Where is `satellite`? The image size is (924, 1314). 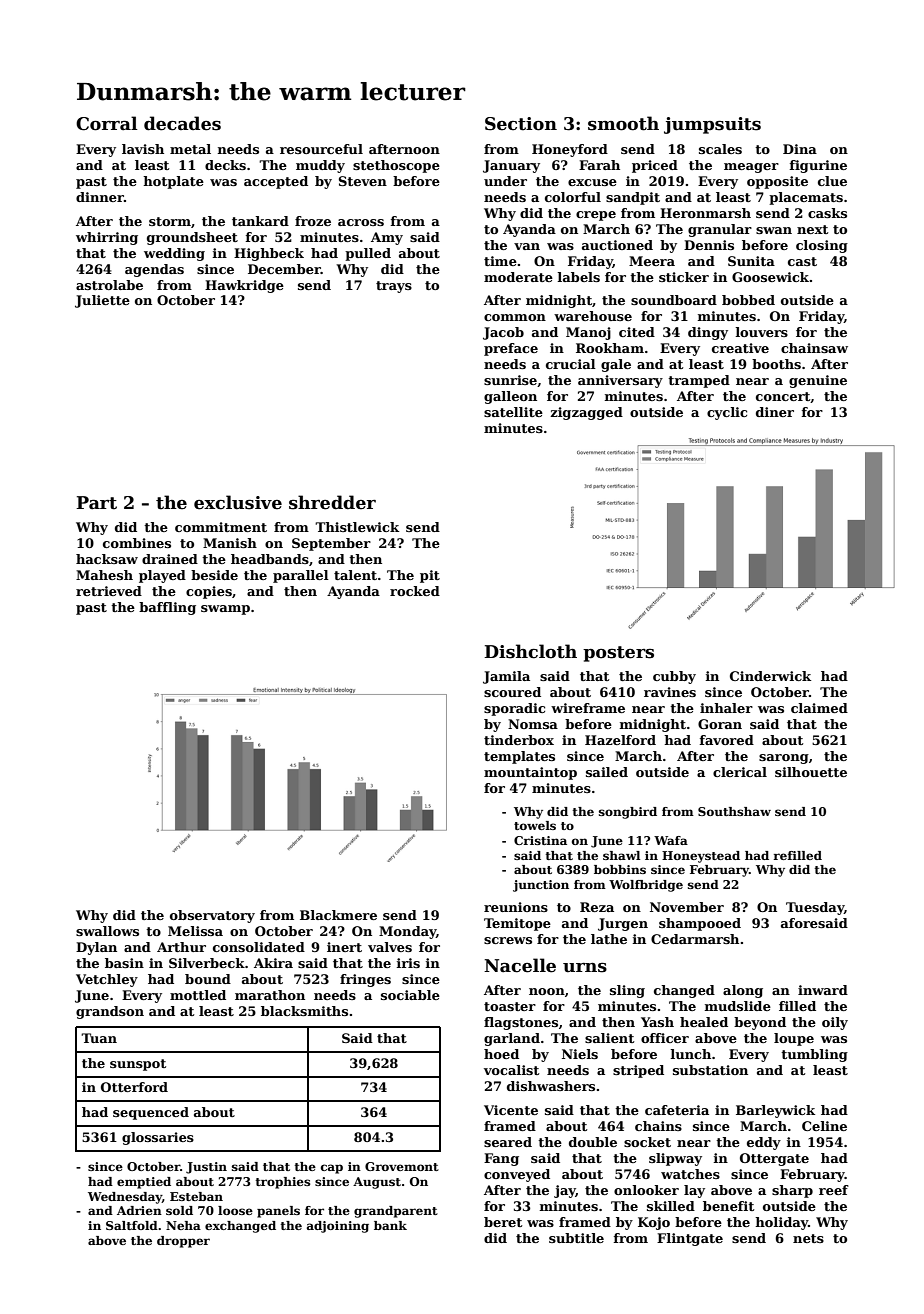
satellite is located at coordinates (513, 412).
